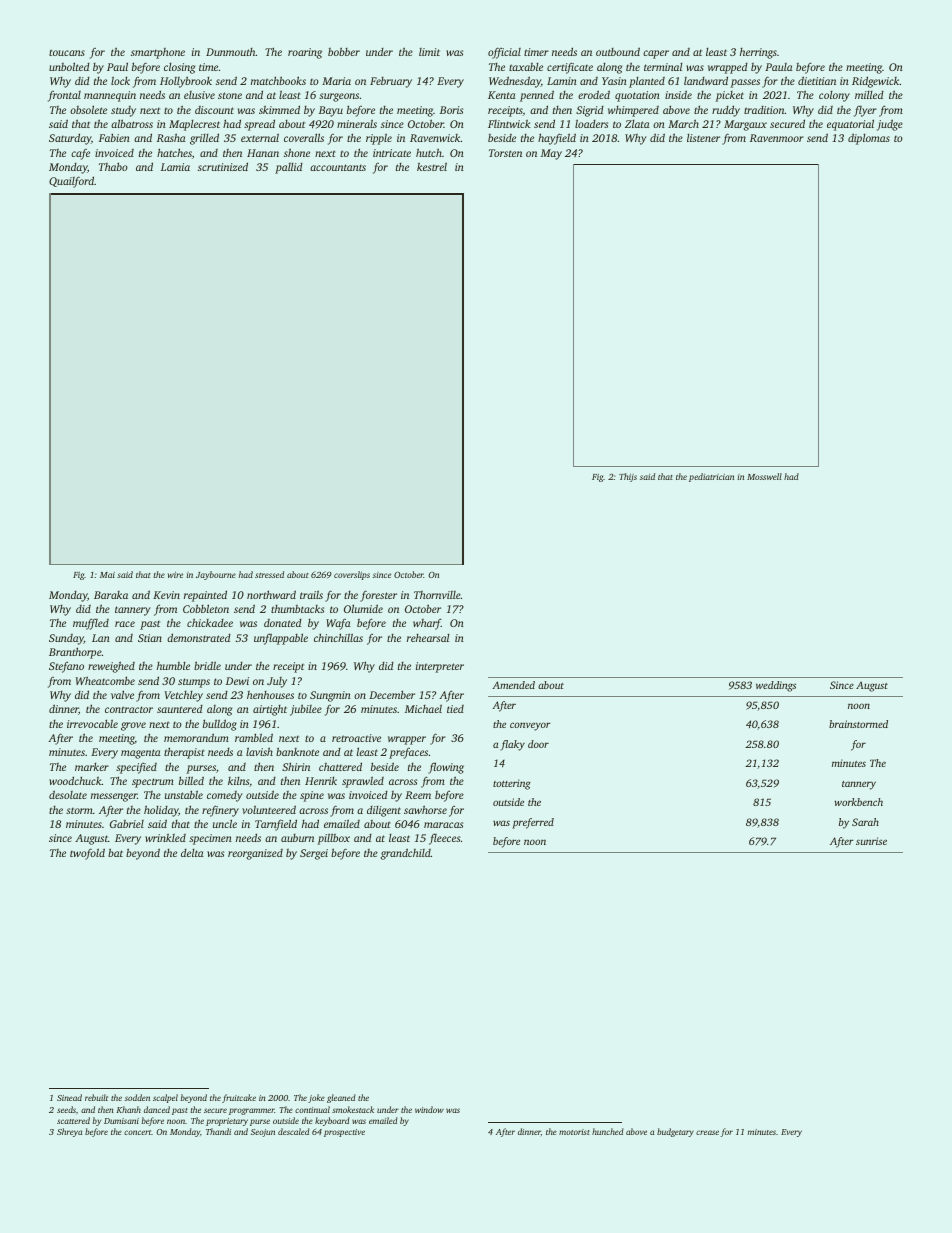 The image size is (952, 1233). Describe the element at coordinates (869, 139) in the screenshot. I see `diplomas` at that location.
